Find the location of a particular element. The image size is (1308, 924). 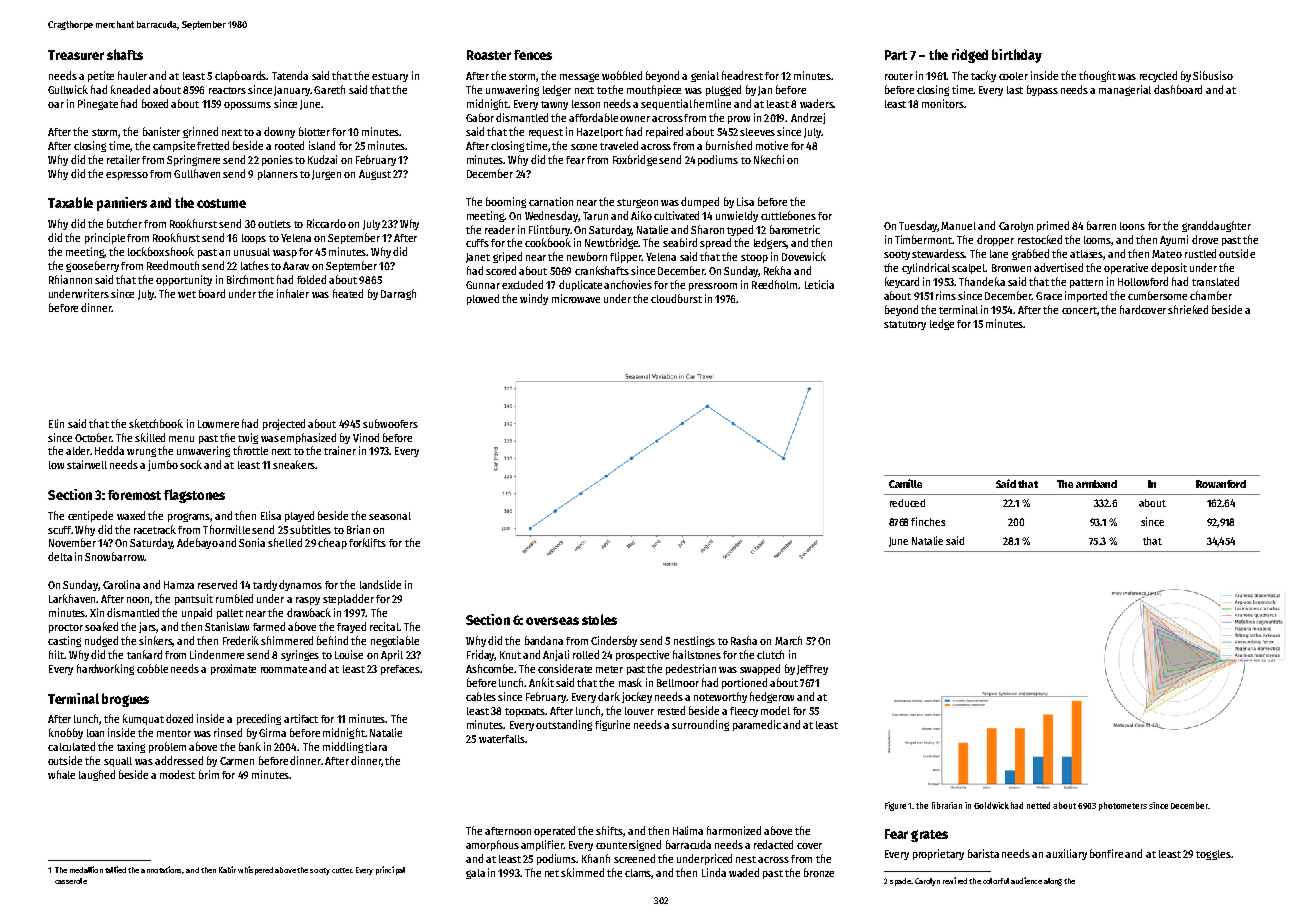

shrieked is located at coordinates (1188, 309).
